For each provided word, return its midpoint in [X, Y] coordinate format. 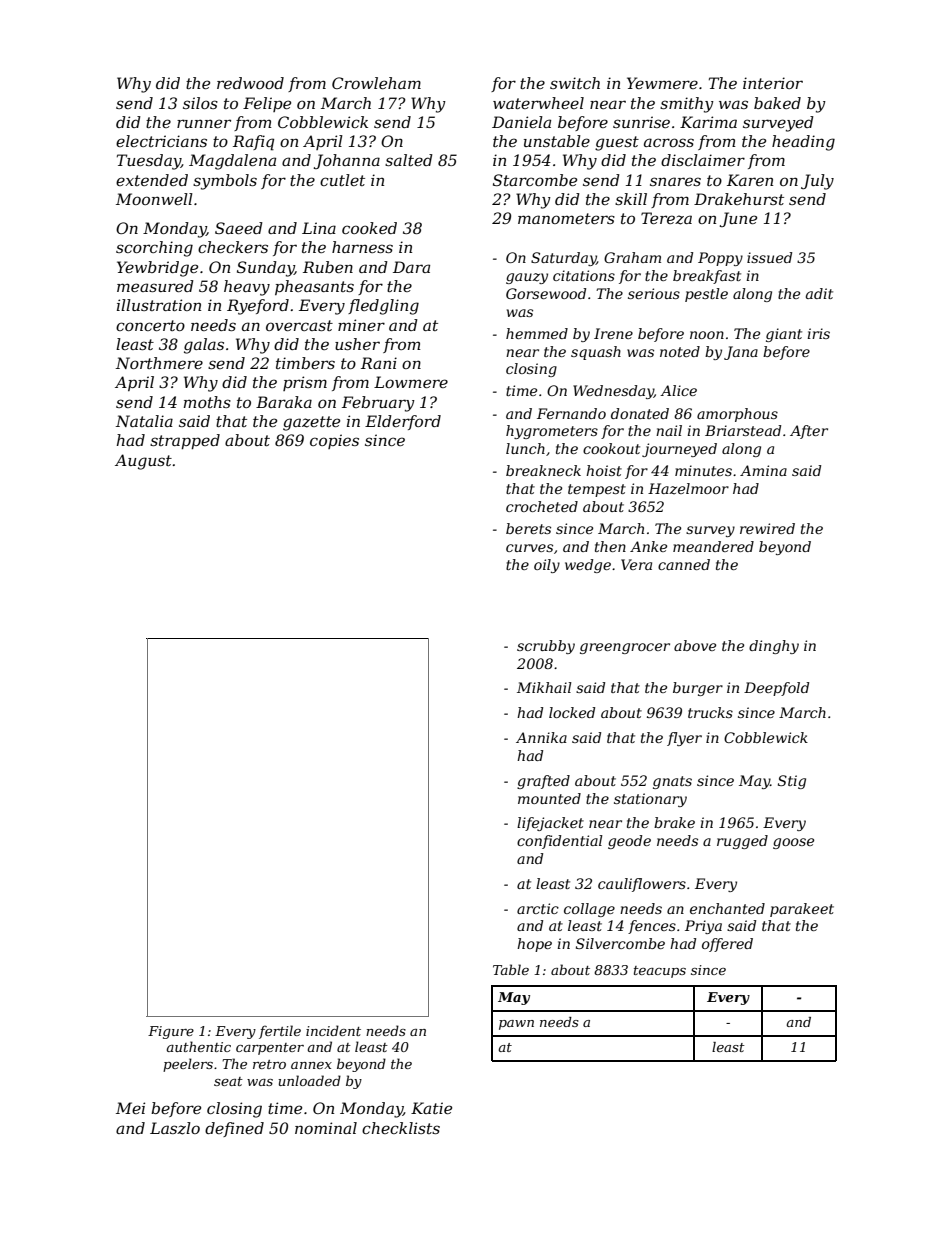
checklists [401, 1128]
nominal [326, 1128]
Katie [431, 1108]
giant [784, 335]
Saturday [563, 259]
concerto [150, 325]
